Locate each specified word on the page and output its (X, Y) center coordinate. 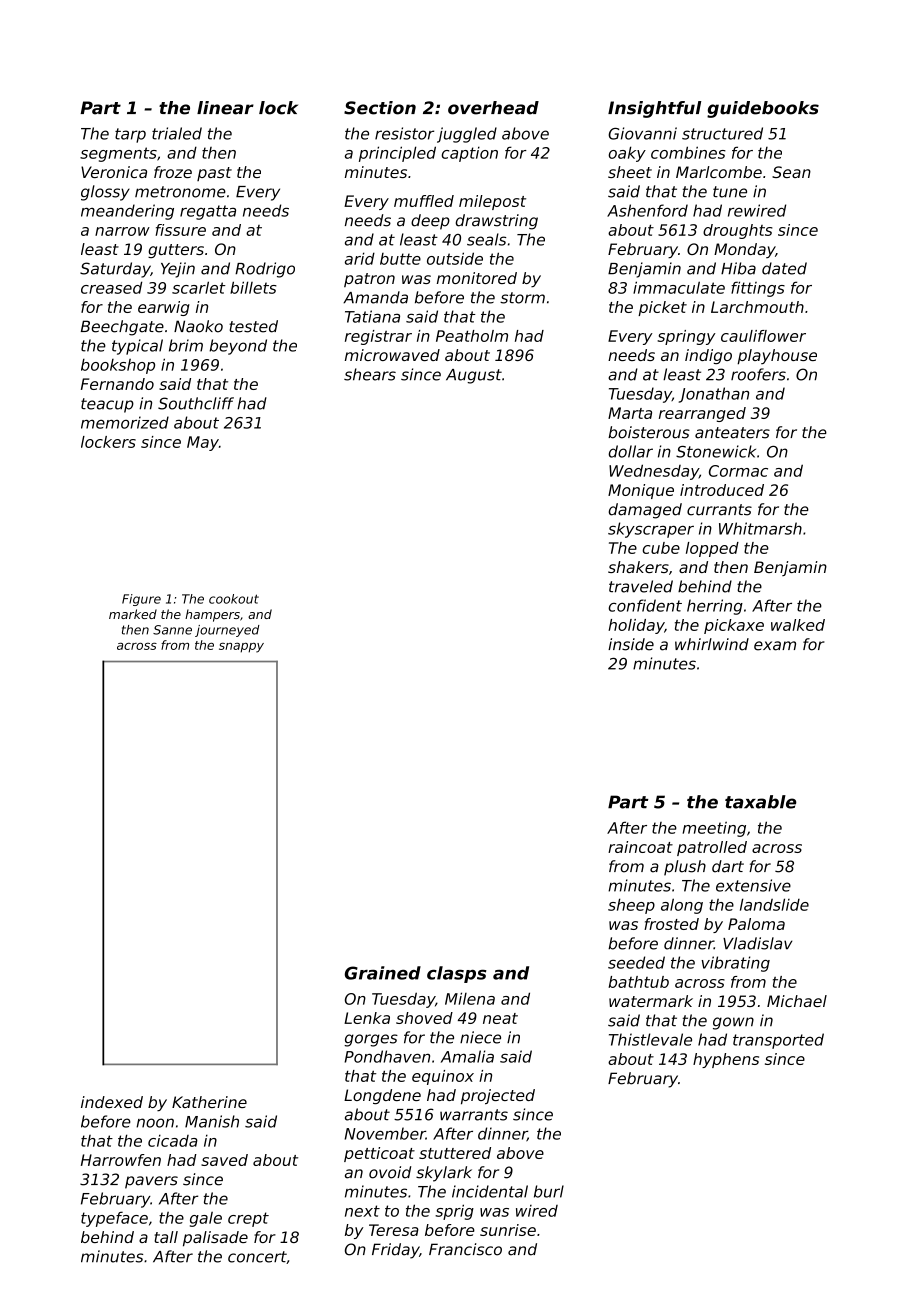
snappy (241, 648)
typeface (114, 1219)
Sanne (172, 630)
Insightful (654, 109)
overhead (493, 108)
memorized (125, 422)
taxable (761, 802)
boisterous (649, 432)
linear (225, 108)
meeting (714, 829)
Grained (383, 973)
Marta (630, 413)
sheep (631, 906)
